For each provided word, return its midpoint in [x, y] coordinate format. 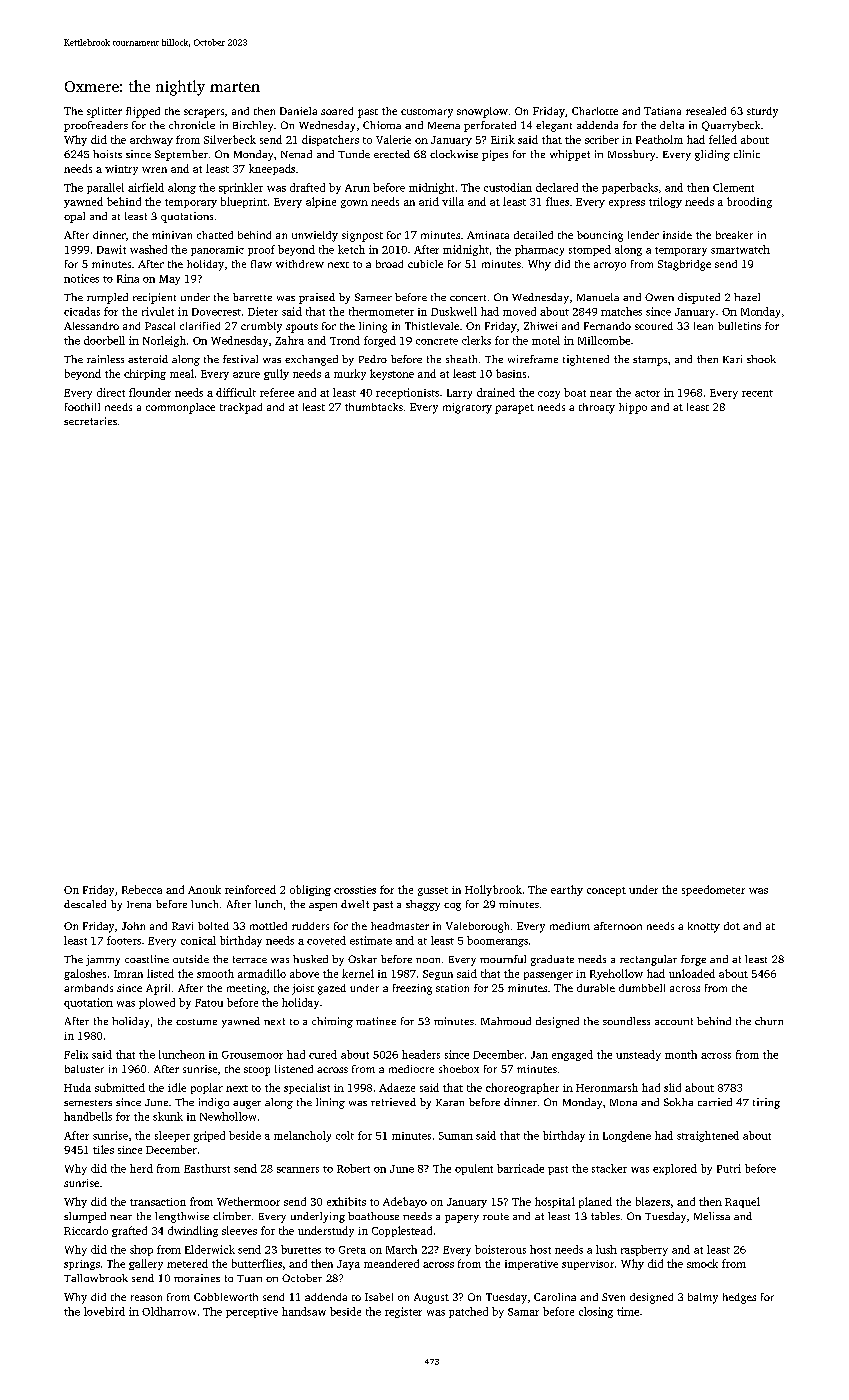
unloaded [692, 973]
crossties [355, 890]
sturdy [762, 112]
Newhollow [228, 1116]
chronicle [192, 125]
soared [337, 111]
